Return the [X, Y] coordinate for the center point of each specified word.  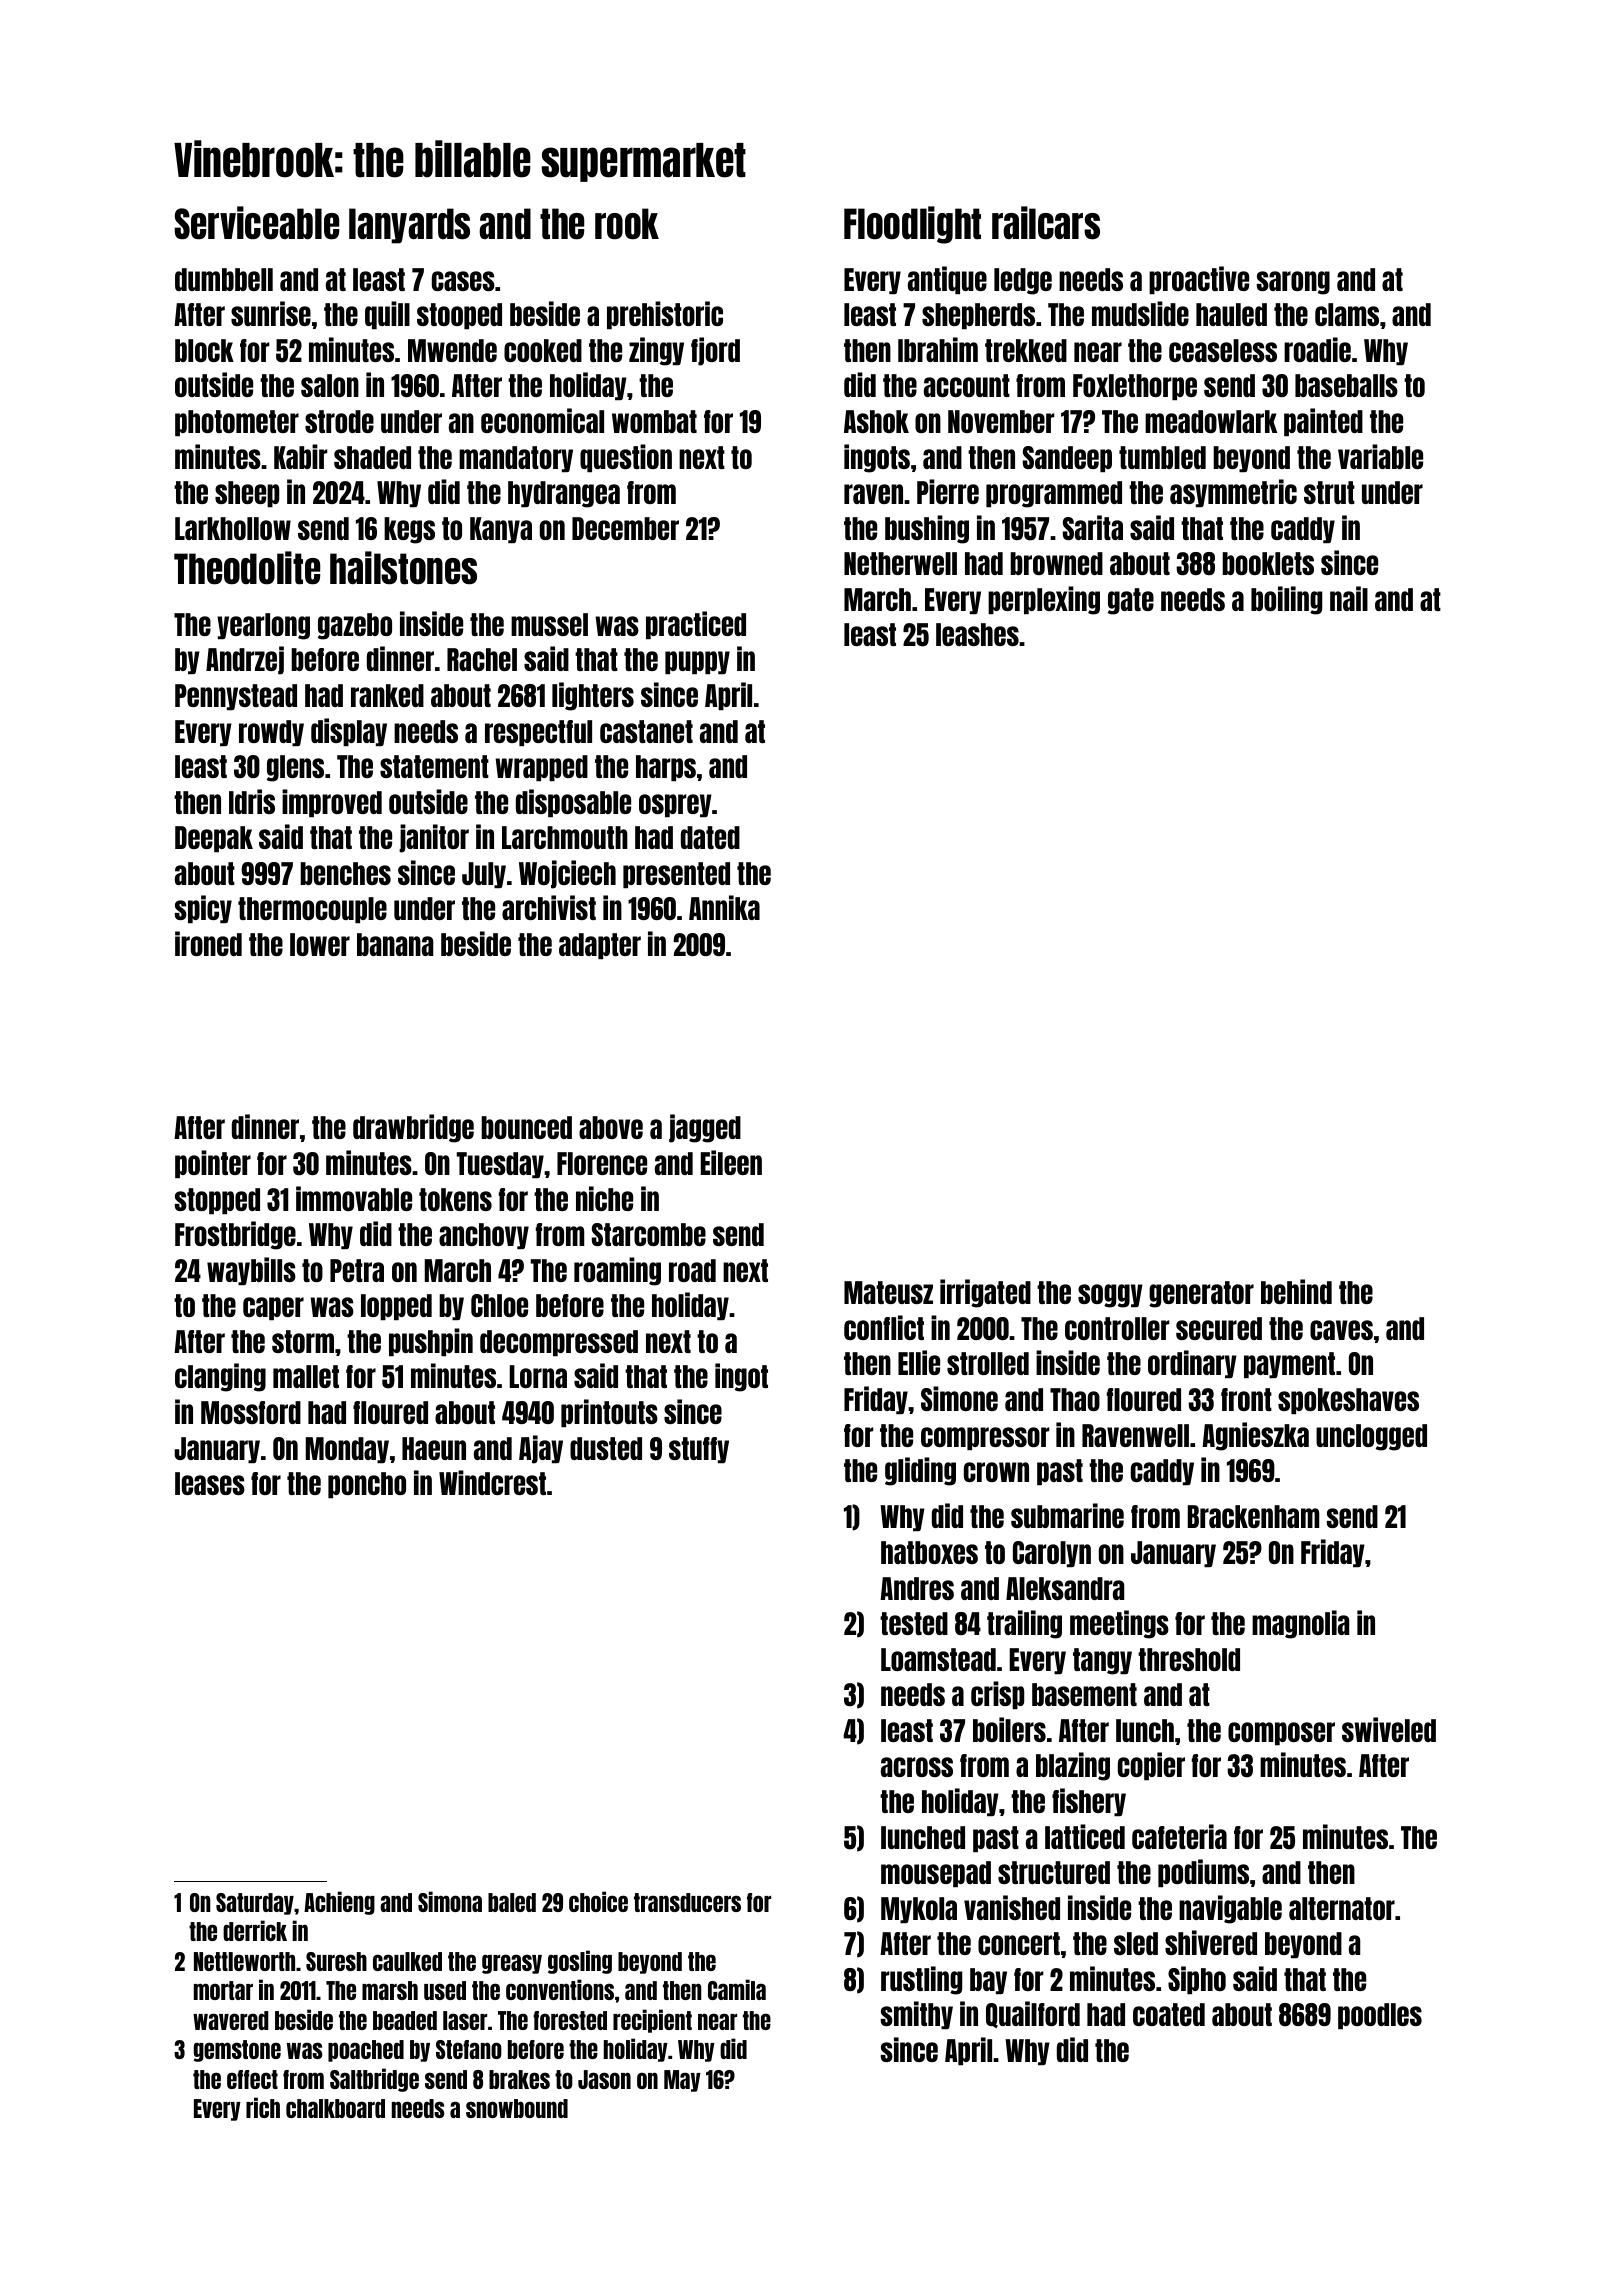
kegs [409, 530]
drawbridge [413, 1128]
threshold [1189, 1659]
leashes [977, 634]
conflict [884, 1327]
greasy [512, 1964]
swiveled [1389, 1729]
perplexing [1044, 600]
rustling [921, 1980]
